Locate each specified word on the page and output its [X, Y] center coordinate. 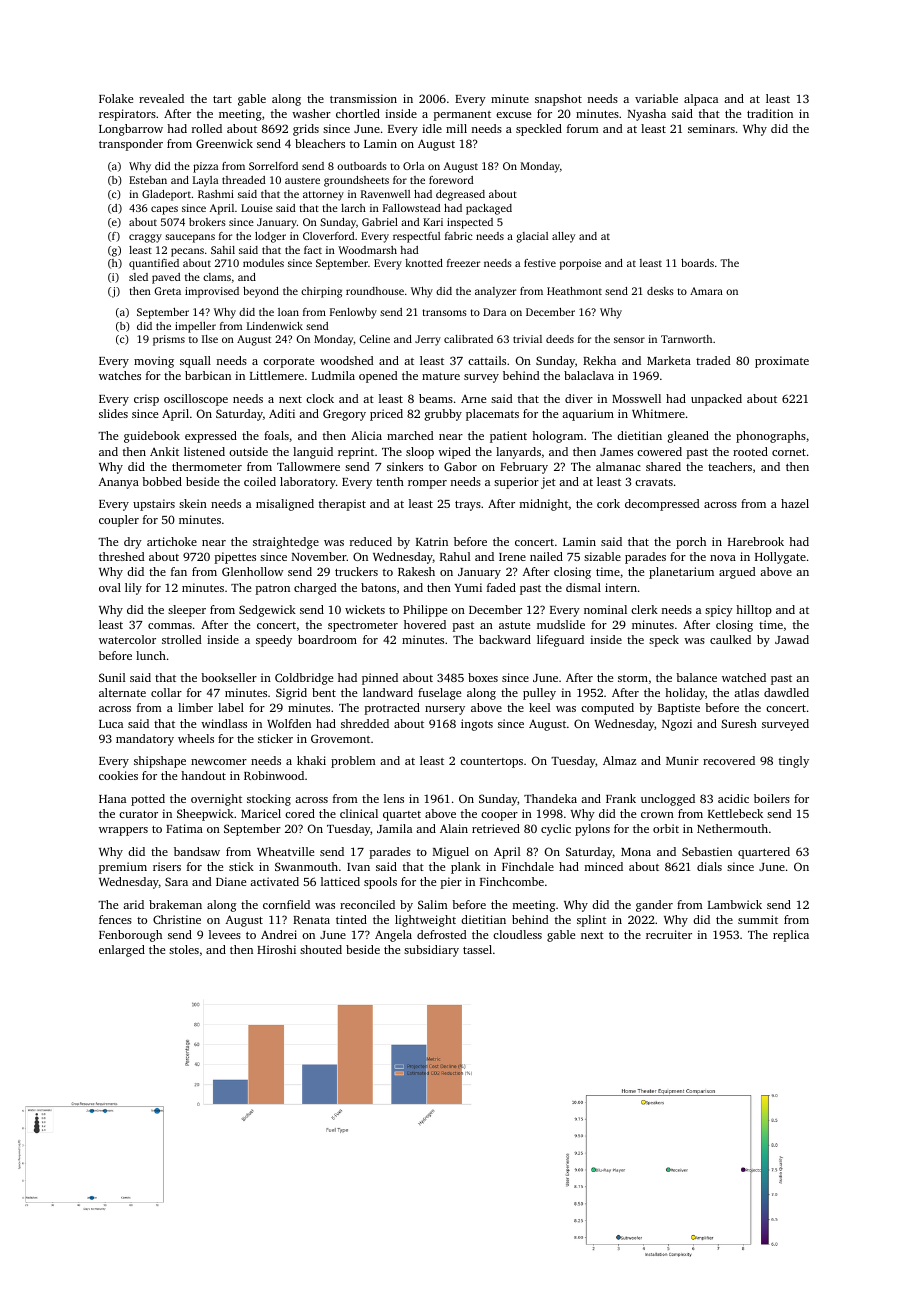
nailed [546, 556]
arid [133, 904]
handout [203, 775]
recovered [729, 760]
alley [563, 237]
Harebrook [756, 541]
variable [656, 98]
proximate [782, 362]
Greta [168, 291]
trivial [527, 339]
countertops [491, 763]
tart [222, 99]
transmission [363, 98]
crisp [146, 400]
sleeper [187, 611]
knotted [424, 263]
